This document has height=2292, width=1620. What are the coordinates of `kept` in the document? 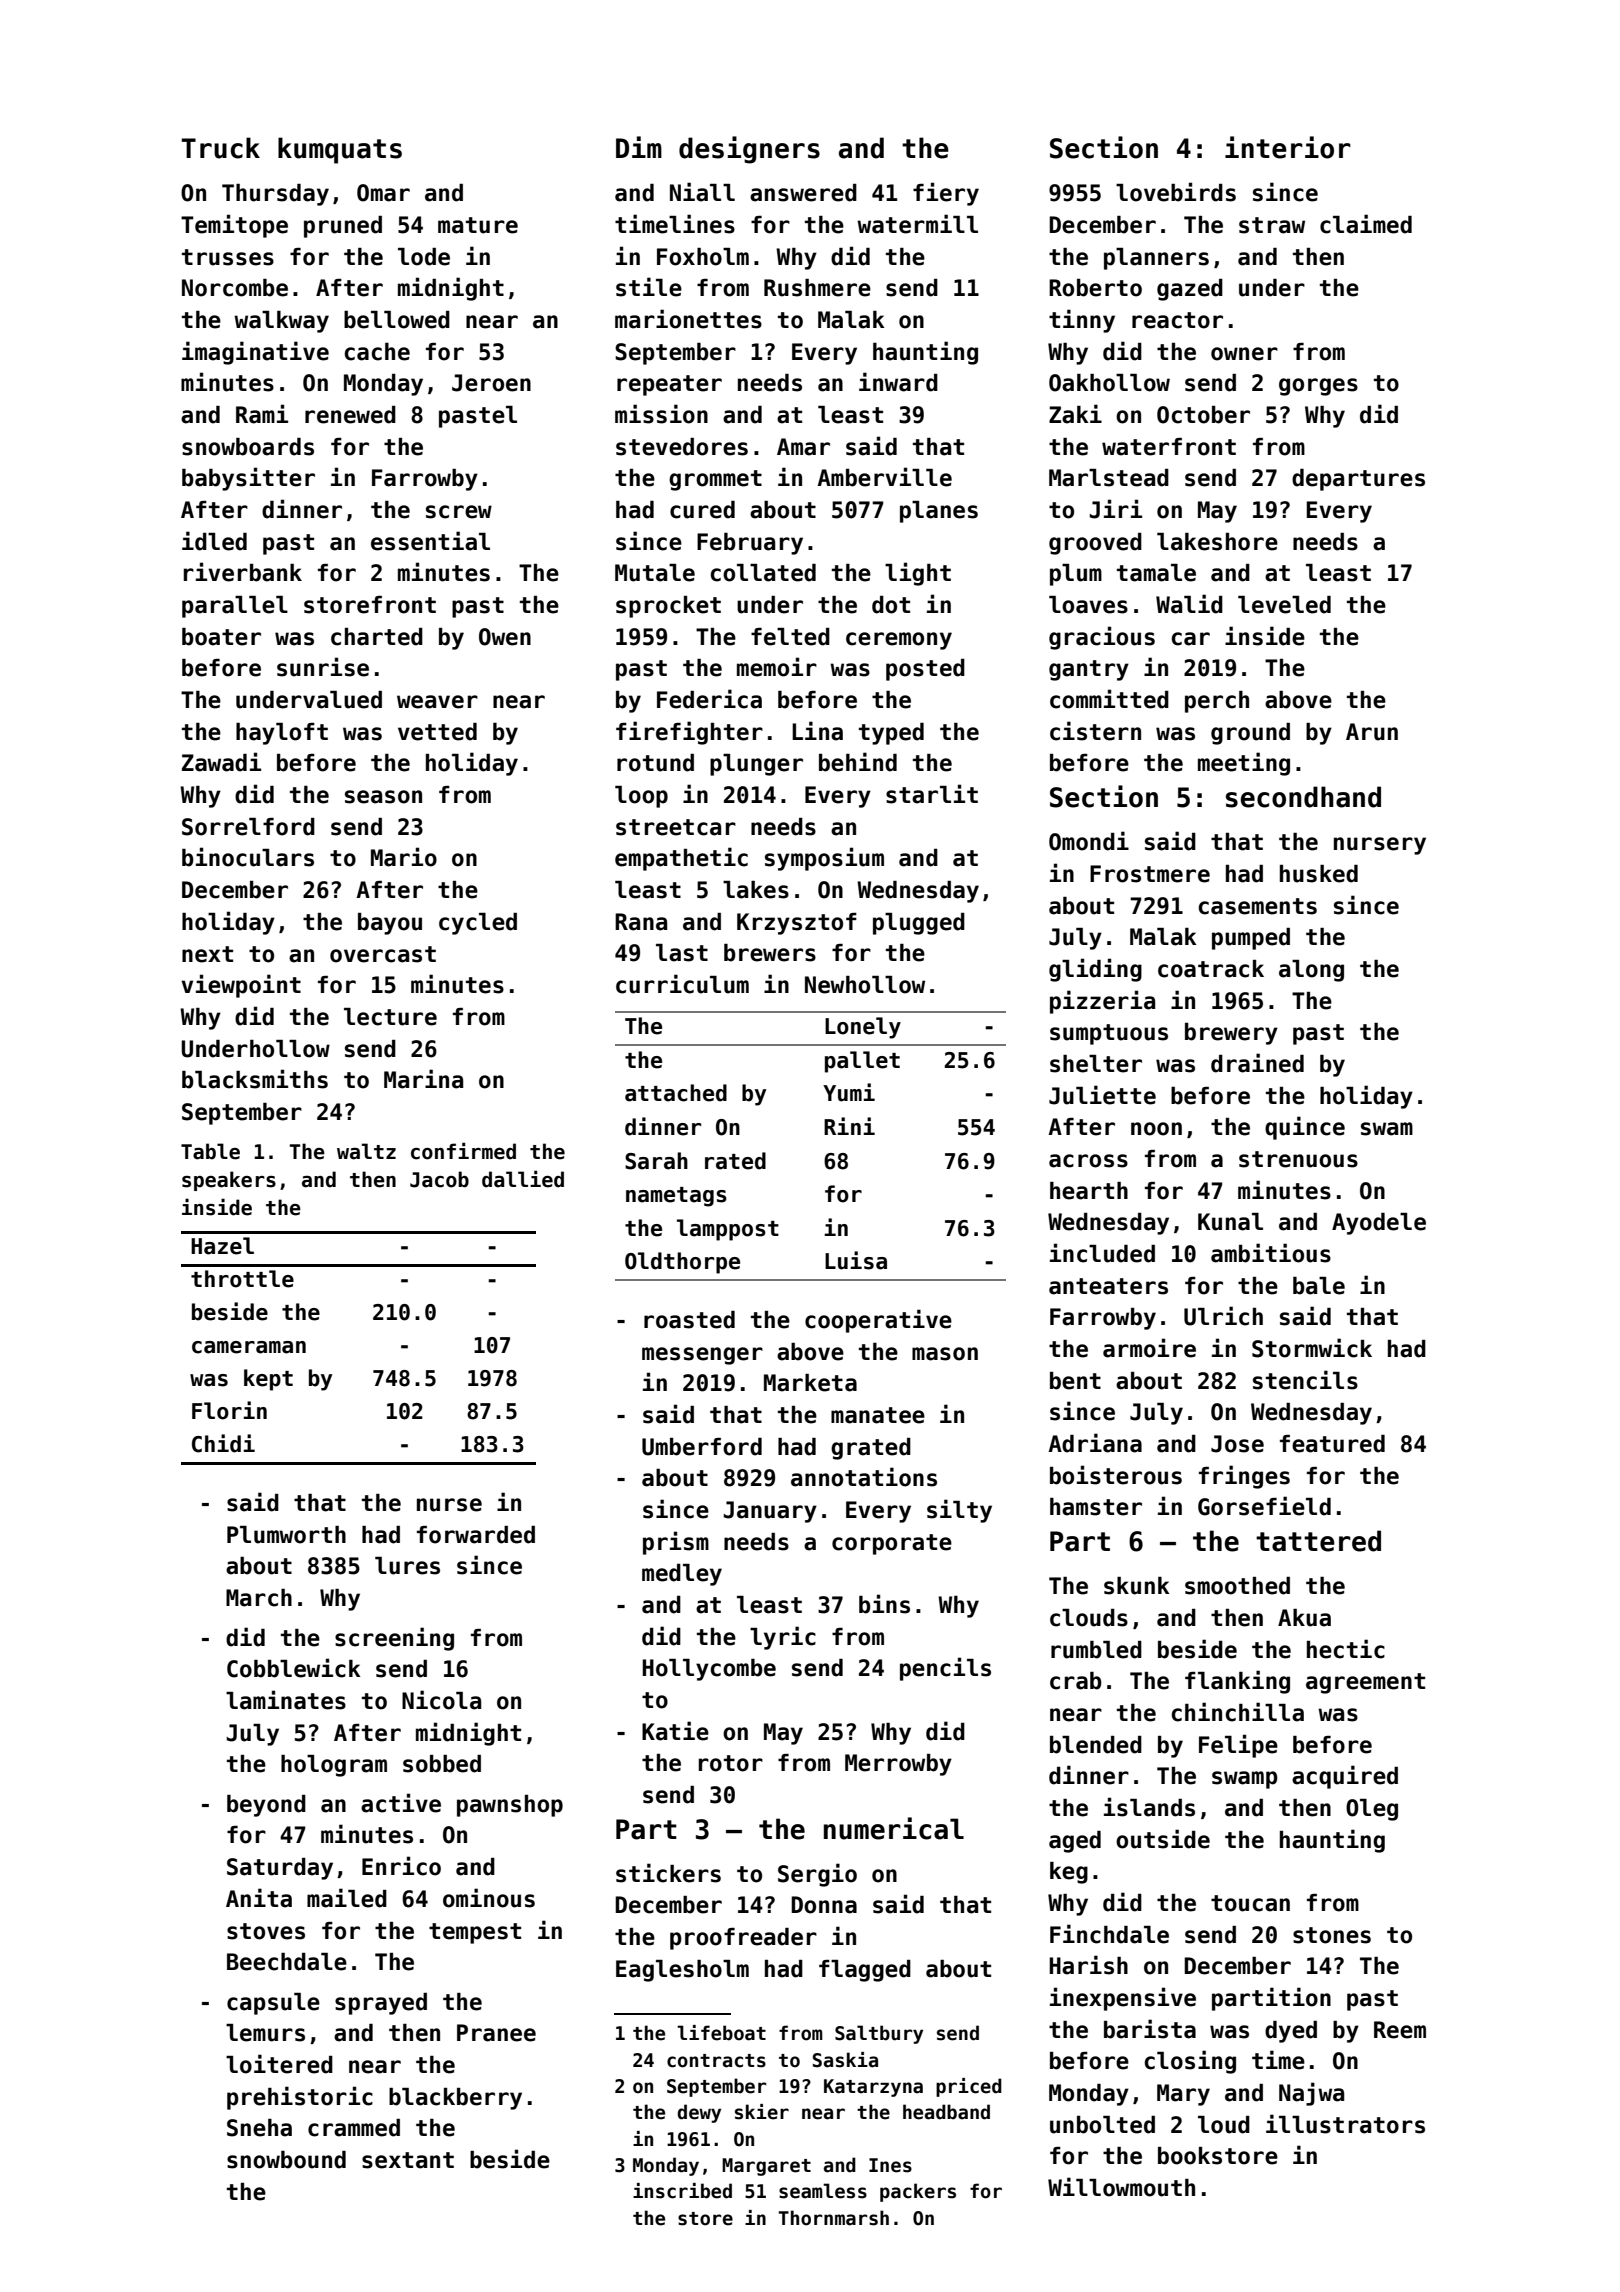 It's located at (268, 1380).
